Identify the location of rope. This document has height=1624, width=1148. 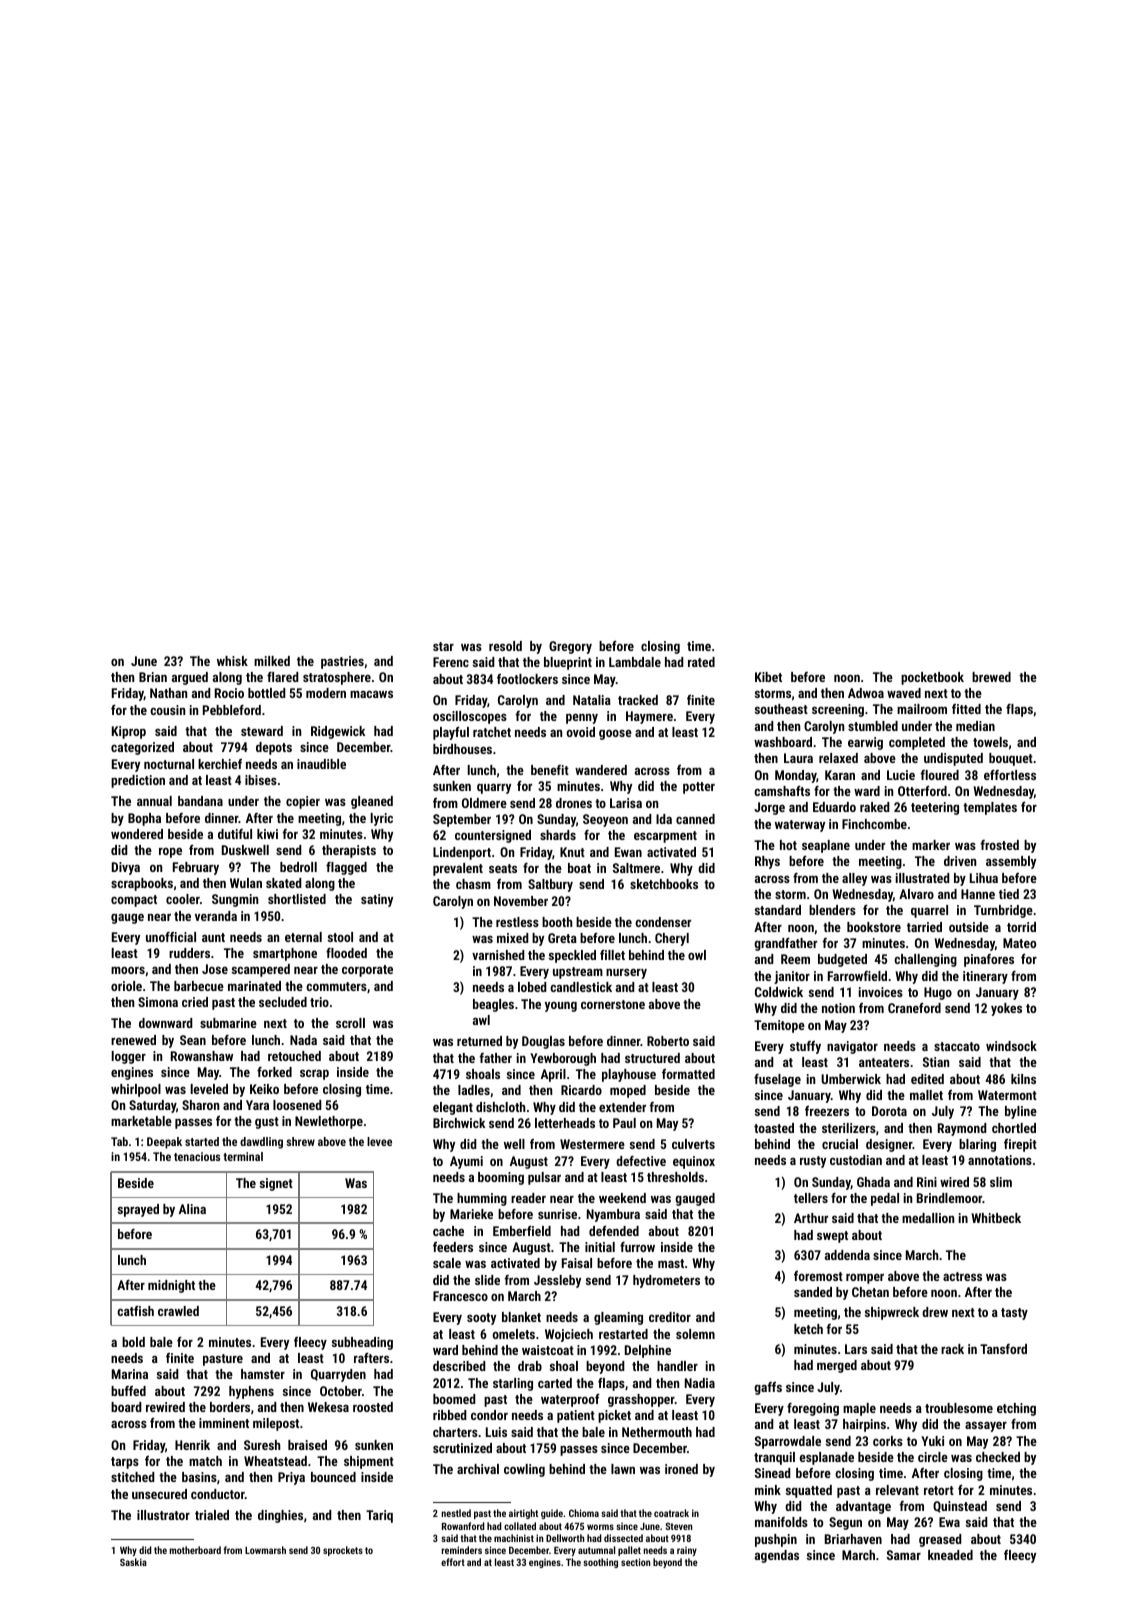
(170, 853).
